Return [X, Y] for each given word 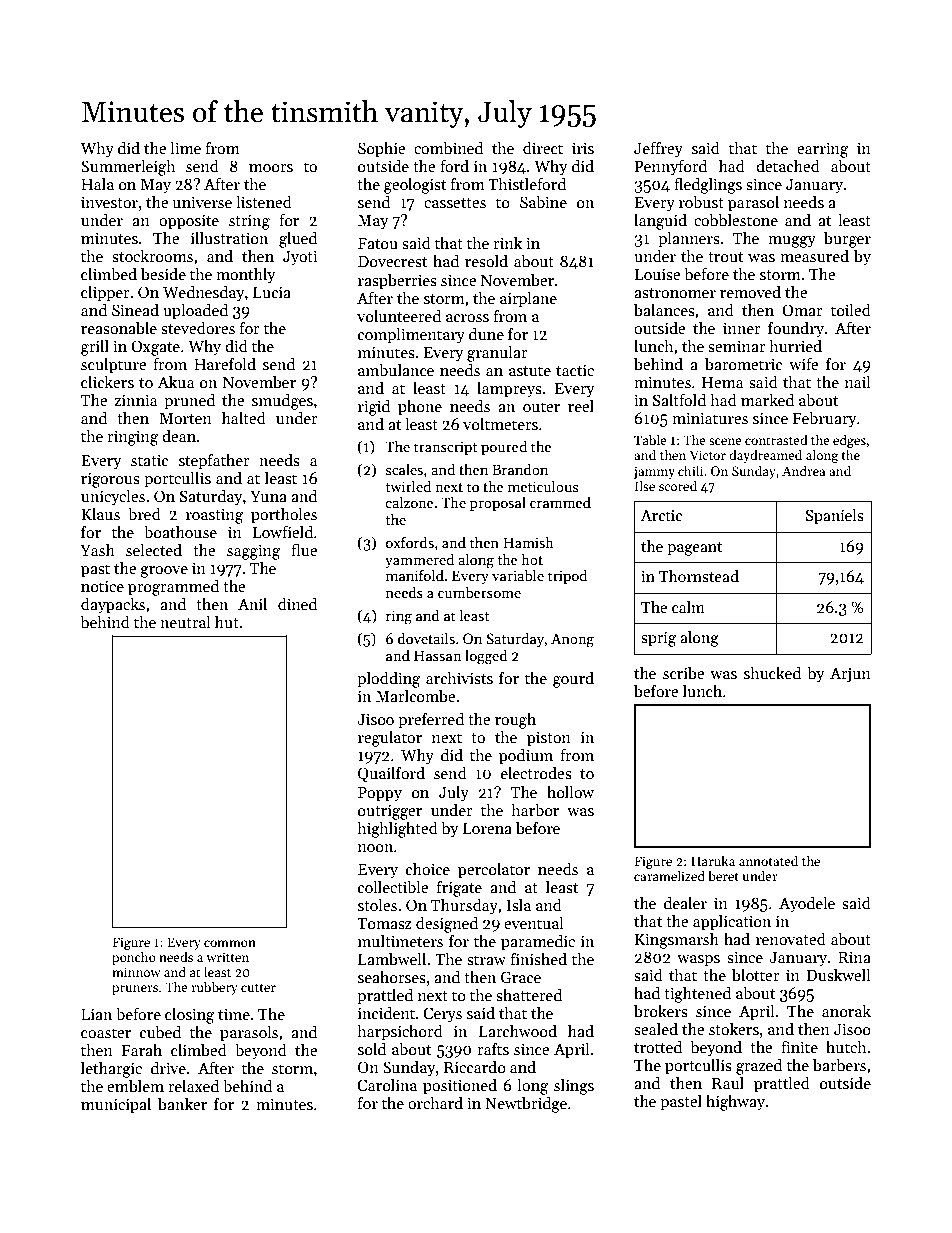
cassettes [455, 203]
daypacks [113, 605]
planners [689, 239]
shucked [772, 672]
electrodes [536, 773]
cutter [258, 988]
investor [109, 202]
